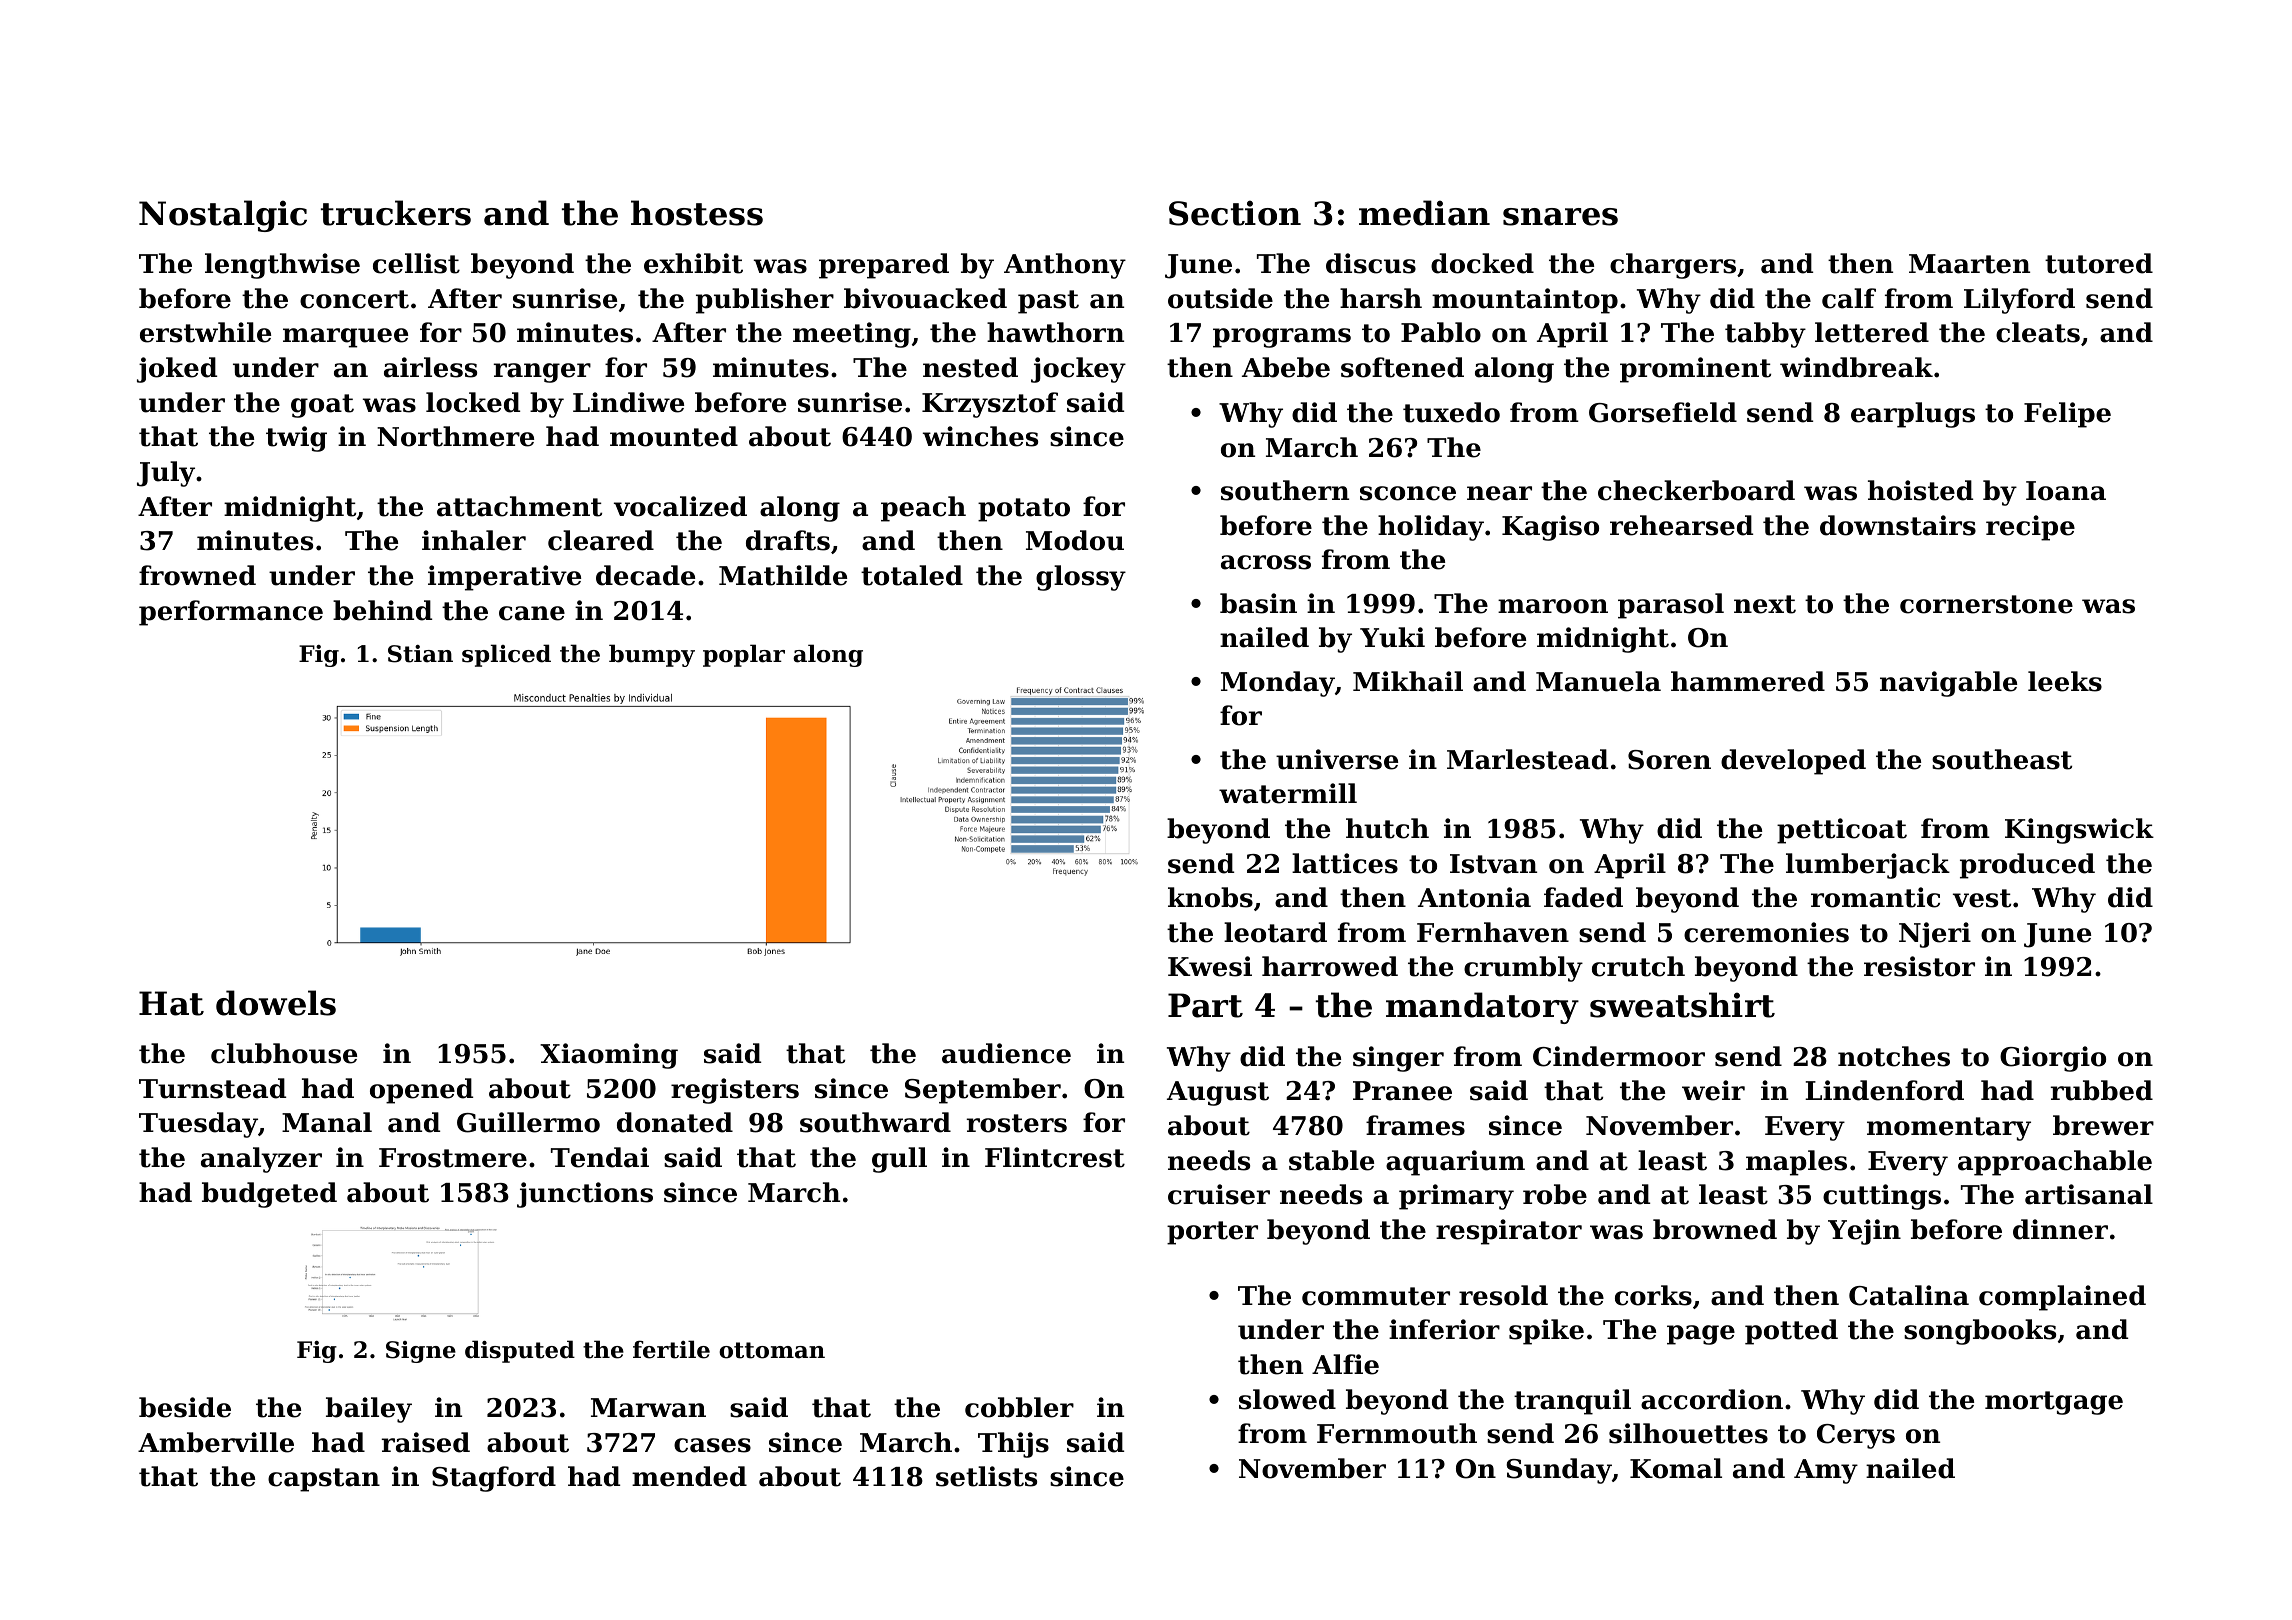 The image size is (2292, 1620). Describe the element at coordinates (765, 301) in the page. I see `publisher` at that location.
